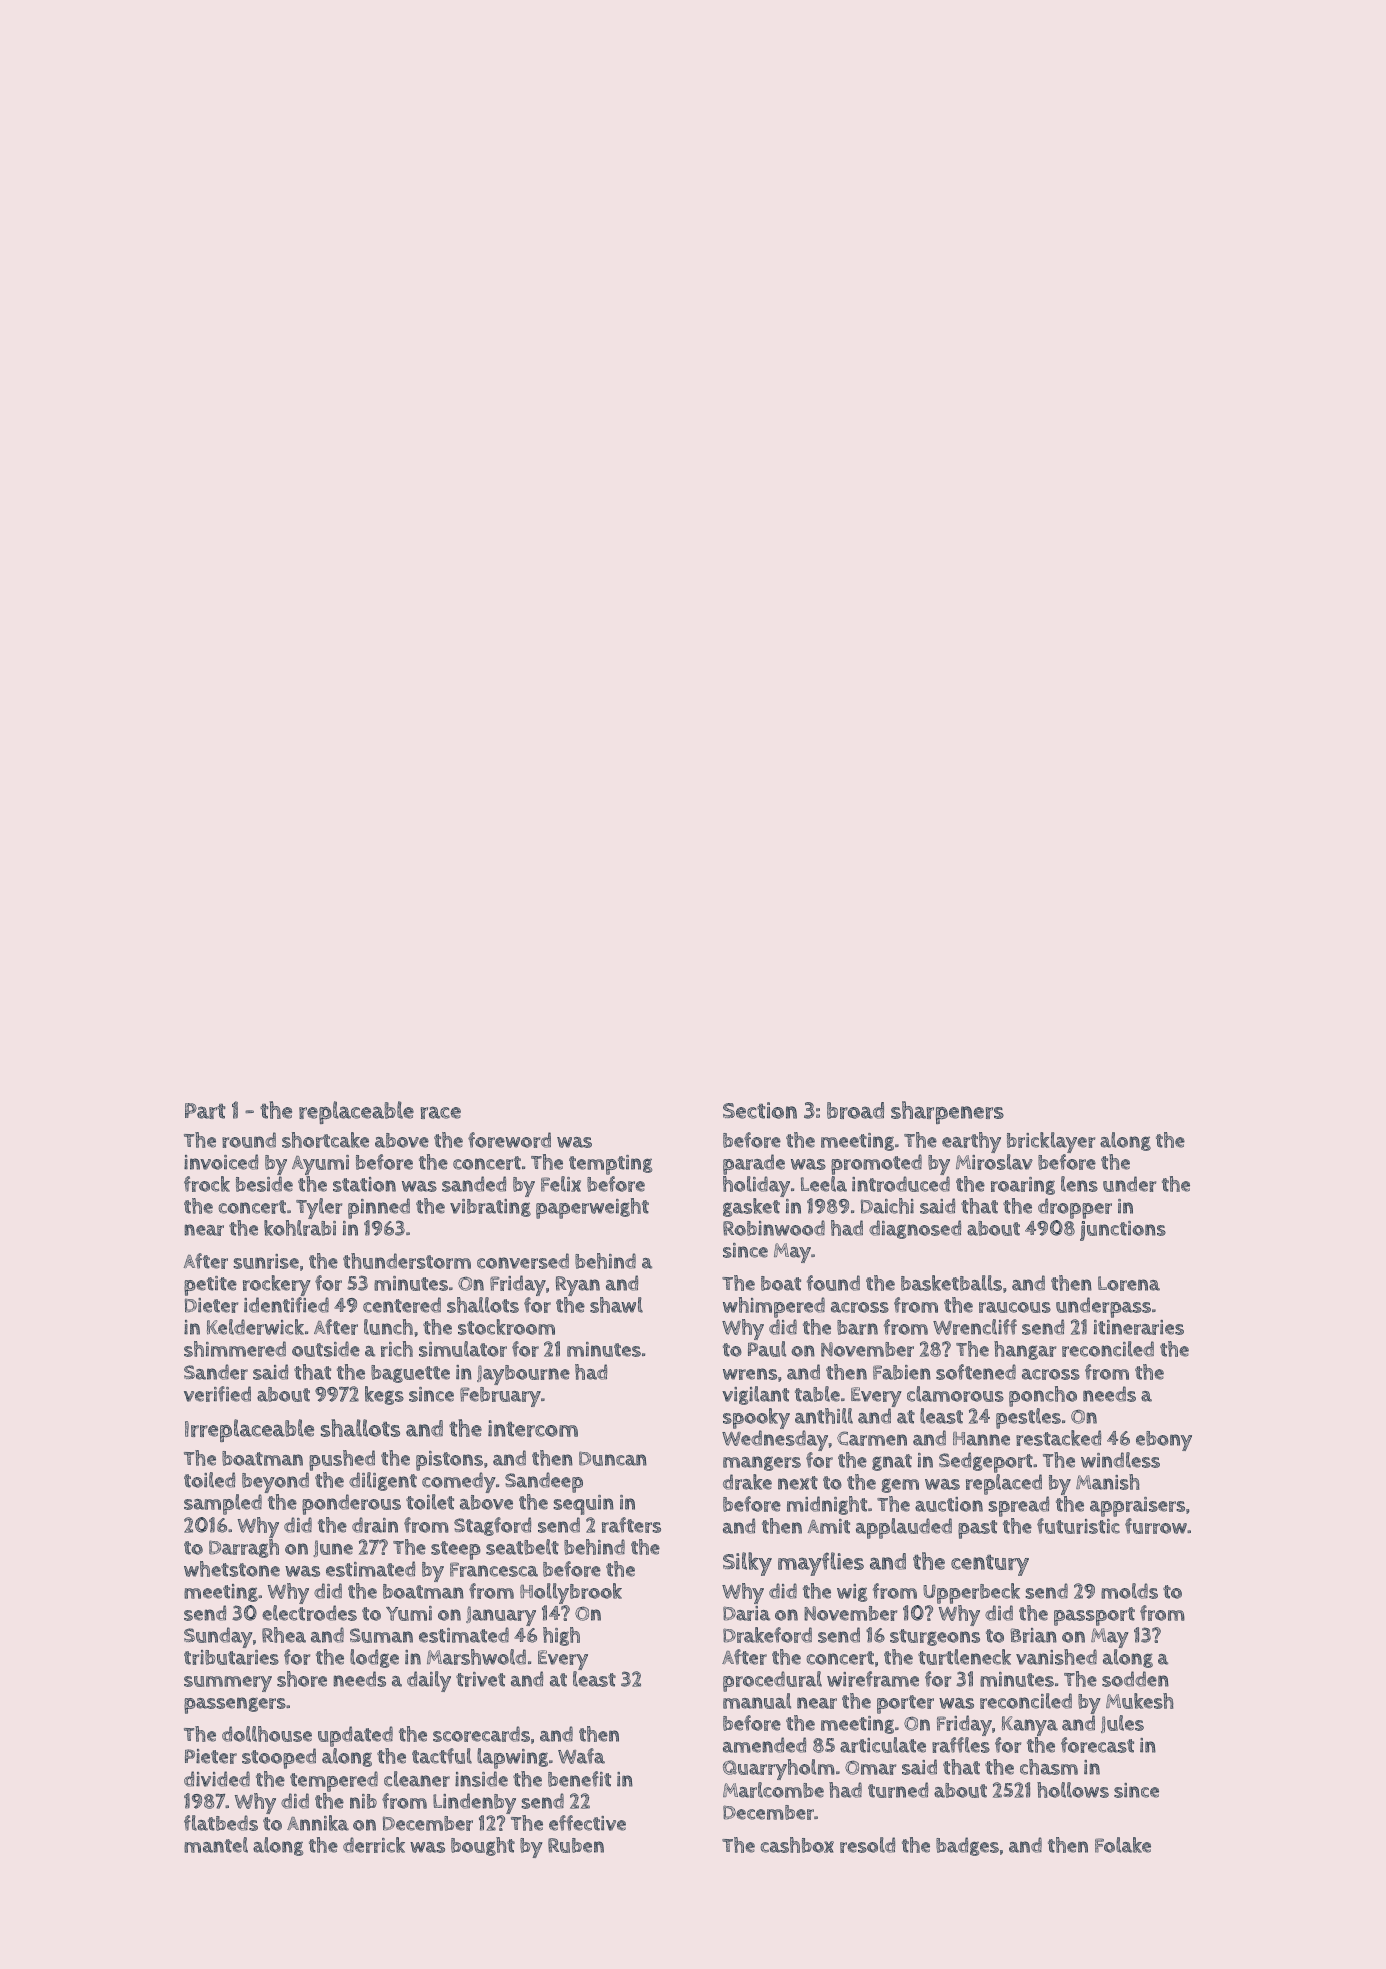 The image size is (1386, 1969). What do you see at coordinates (1123, 1231) in the document?
I see `junctions` at bounding box center [1123, 1231].
